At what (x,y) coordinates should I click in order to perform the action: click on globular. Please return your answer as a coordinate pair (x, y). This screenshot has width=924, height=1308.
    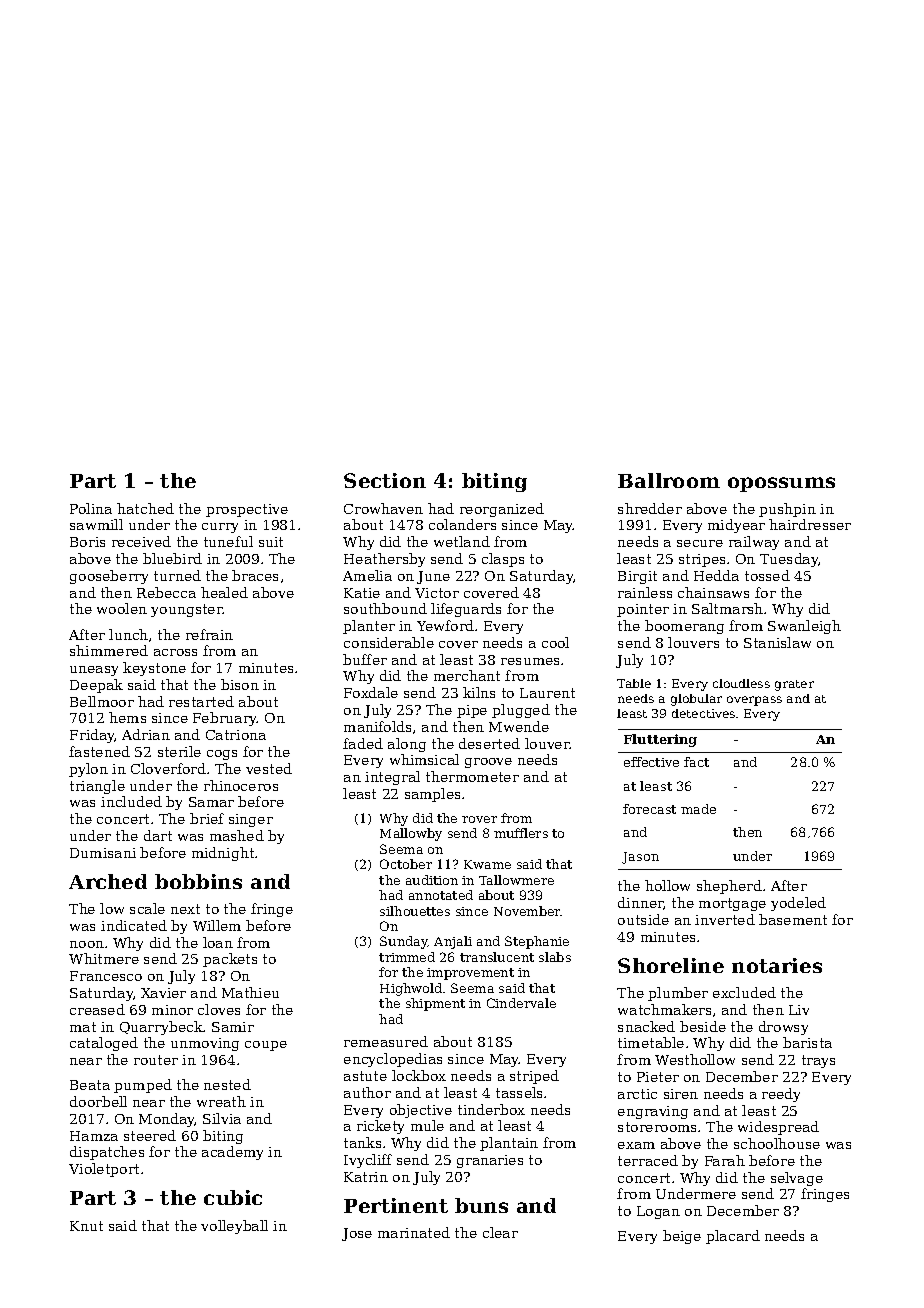
    Looking at the image, I should click on (696, 700).
